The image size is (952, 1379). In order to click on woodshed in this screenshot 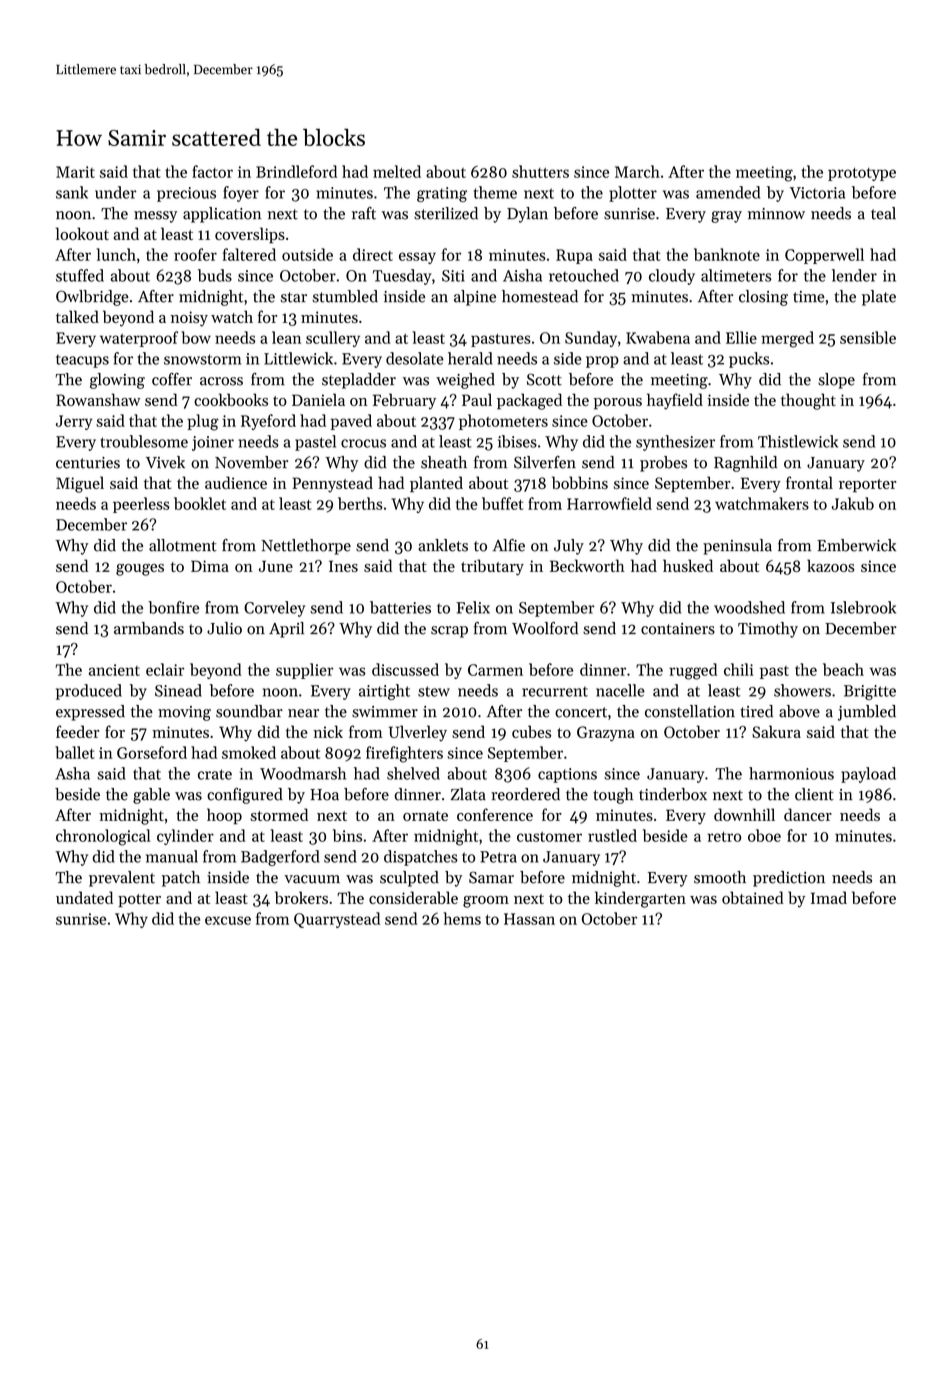, I will do `click(749, 607)`.
